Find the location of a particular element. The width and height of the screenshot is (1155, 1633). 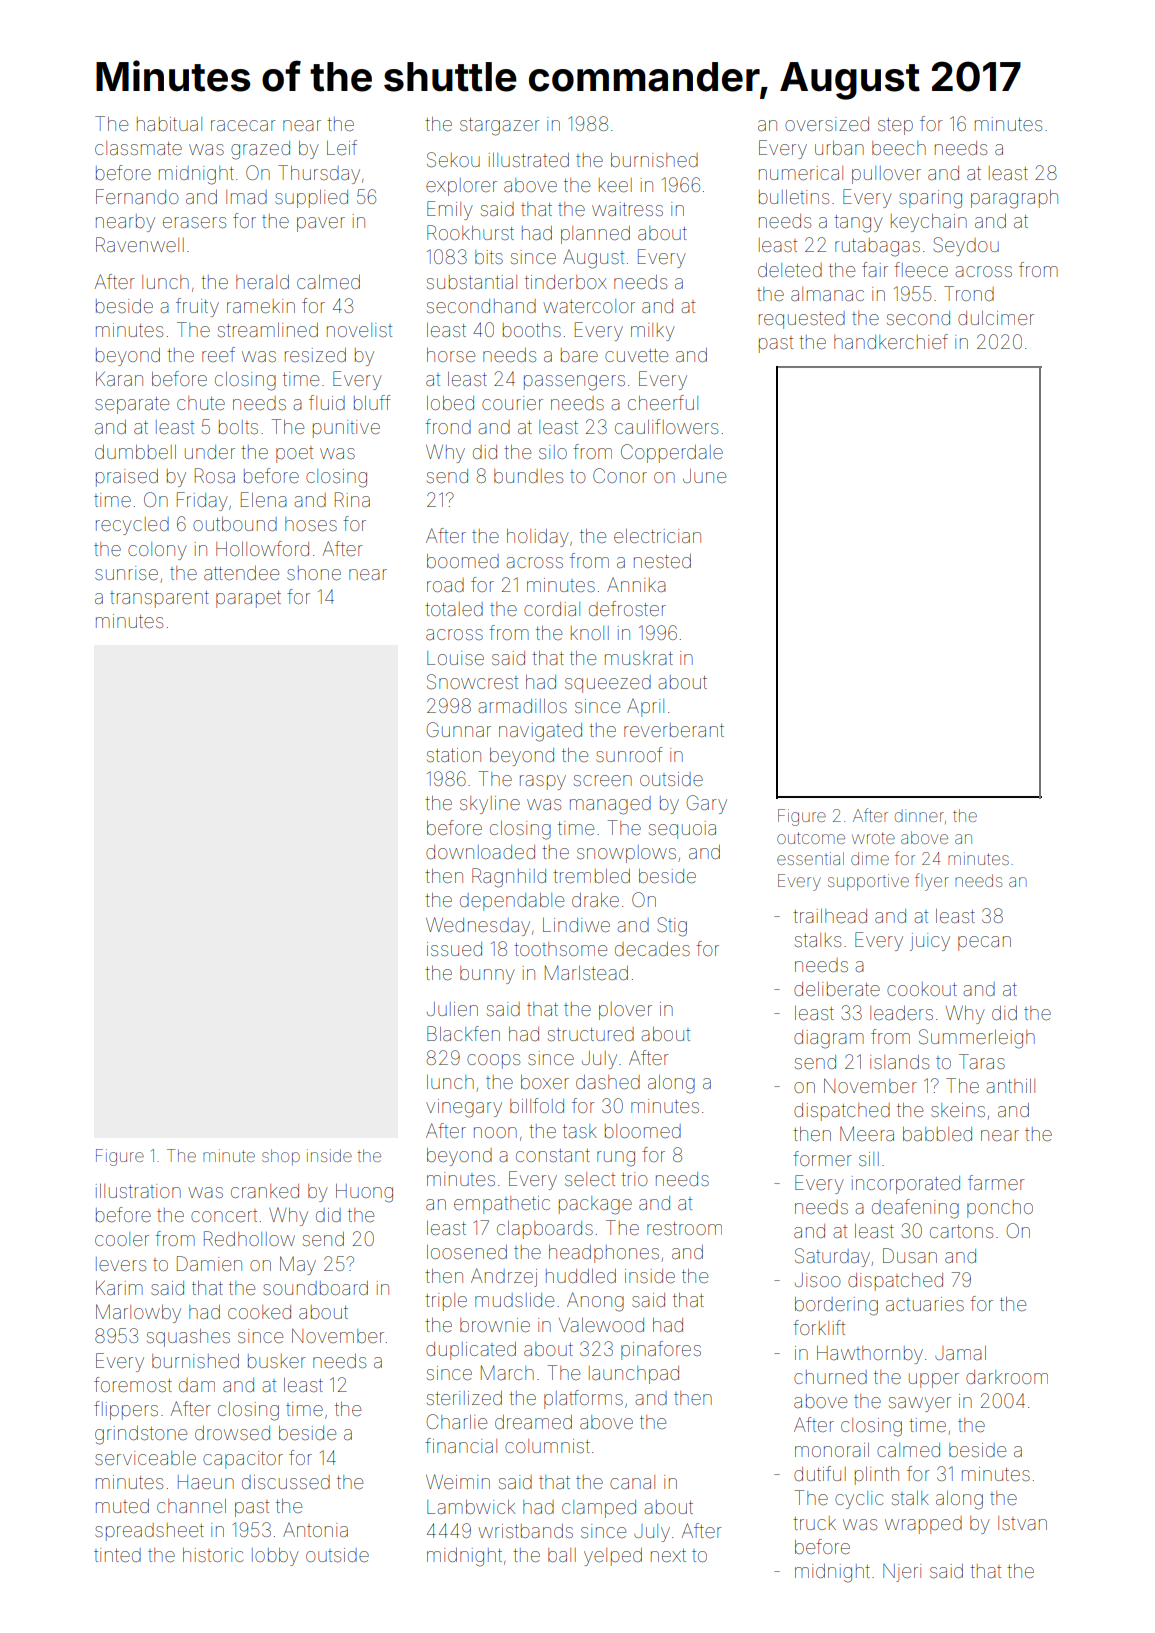

lobby is located at coordinates (275, 1557).
